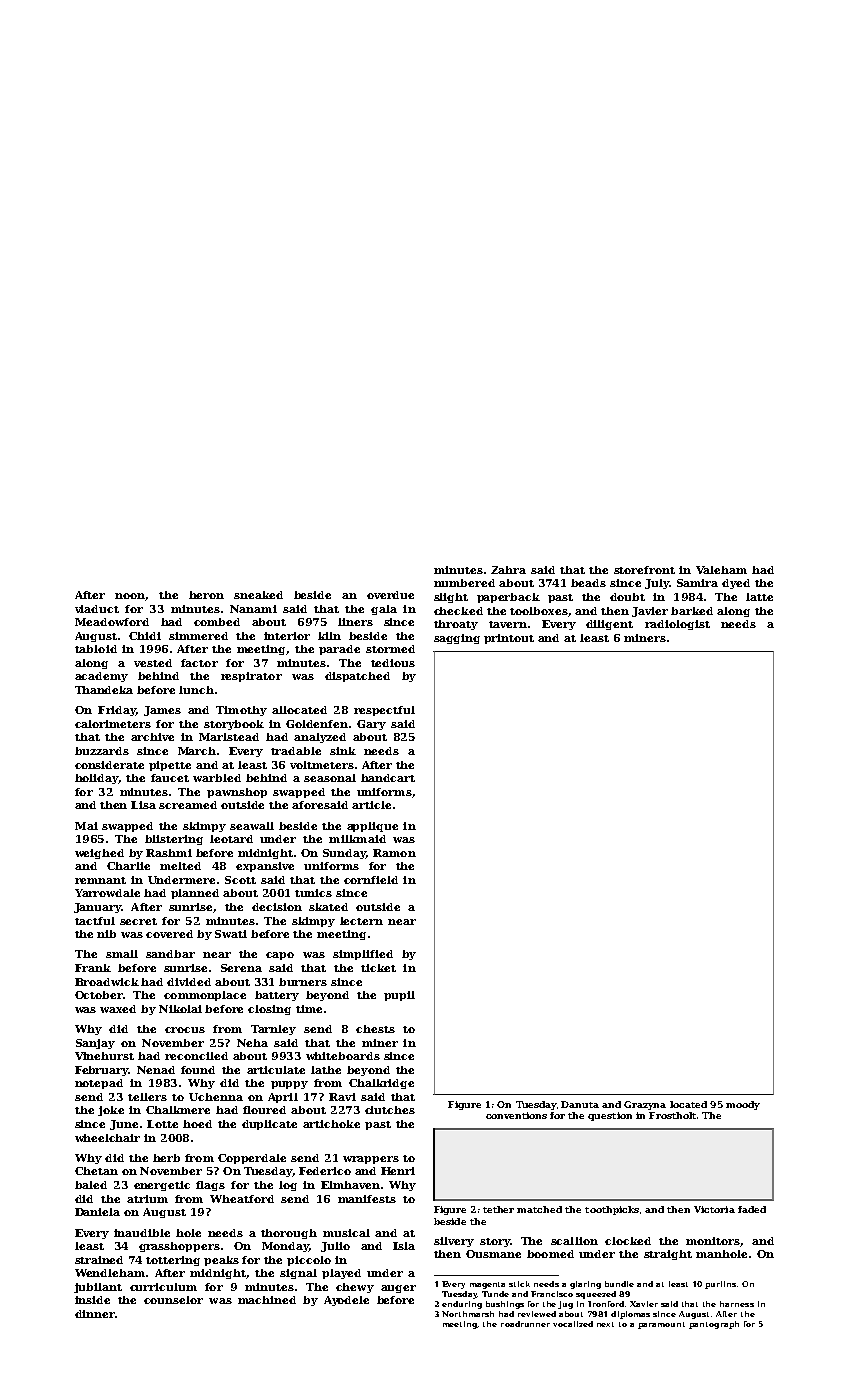  Describe the element at coordinates (258, 595) in the screenshot. I see `sneaked` at that location.
